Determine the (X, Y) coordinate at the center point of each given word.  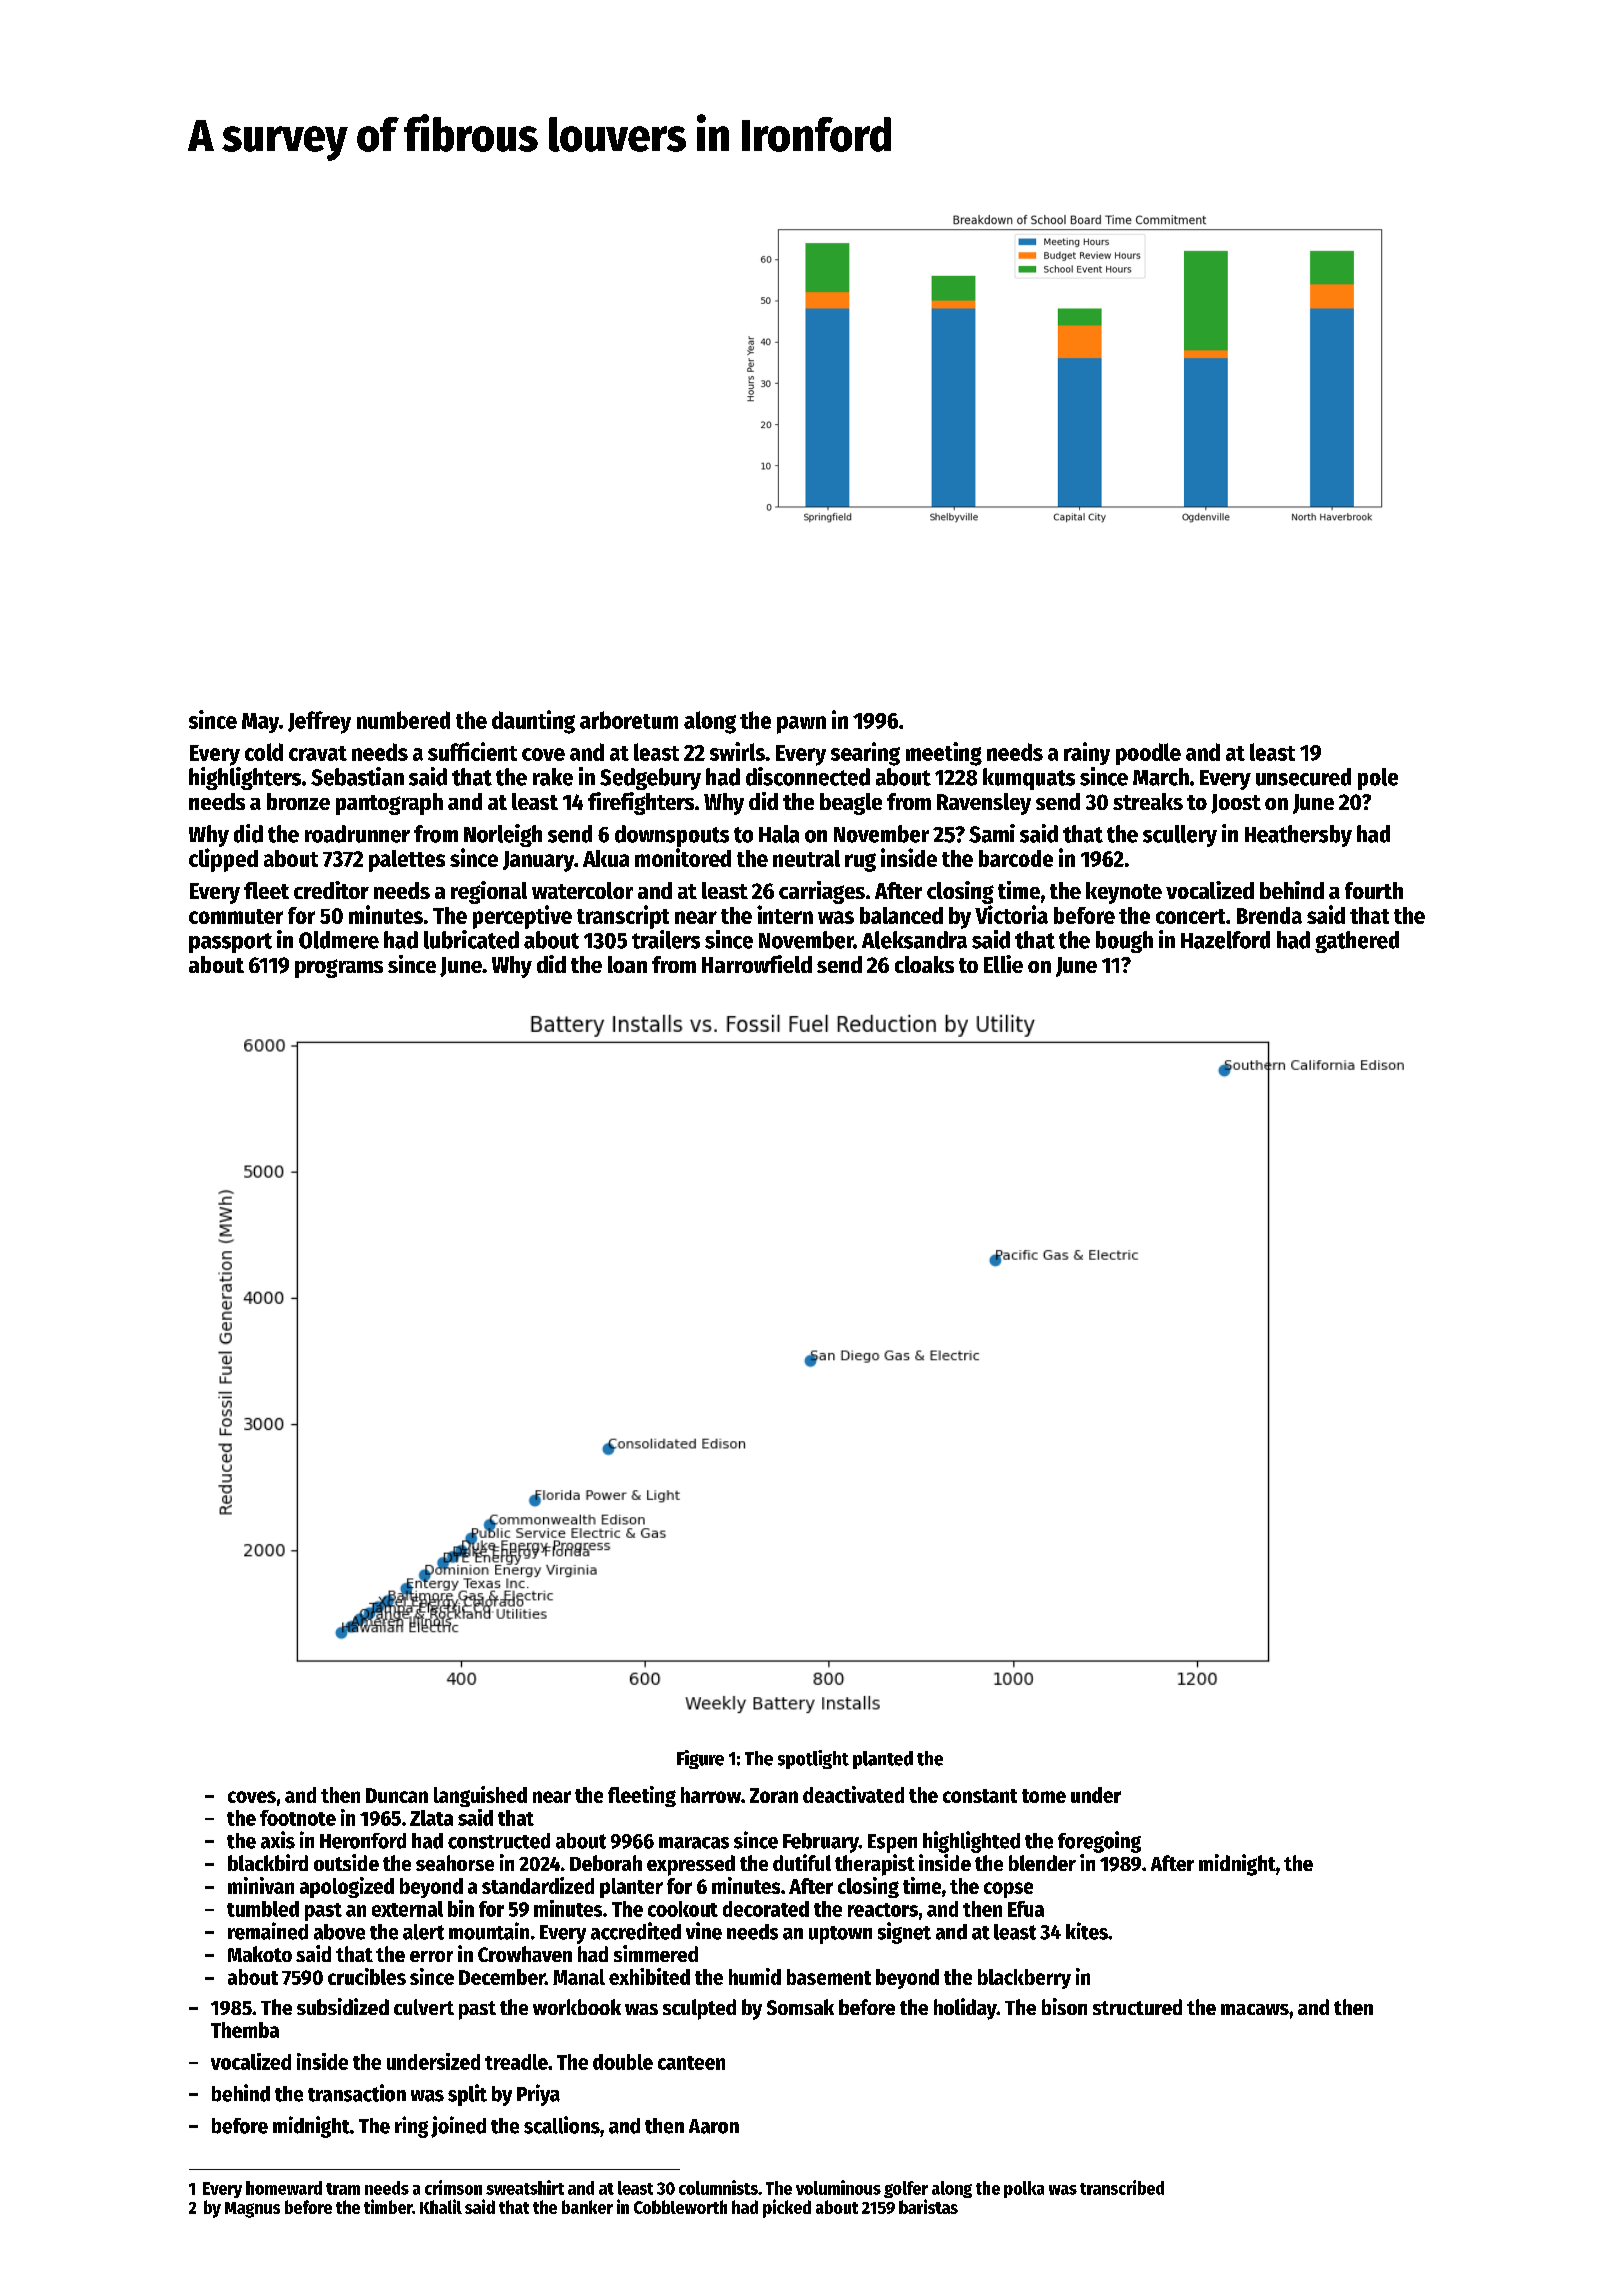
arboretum (629, 720)
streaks (1148, 801)
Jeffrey (319, 722)
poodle (1148, 754)
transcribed (1122, 2187)
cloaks (924, 964)
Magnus (252, 2210)
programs (339, 968)
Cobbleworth (680, 2207)
